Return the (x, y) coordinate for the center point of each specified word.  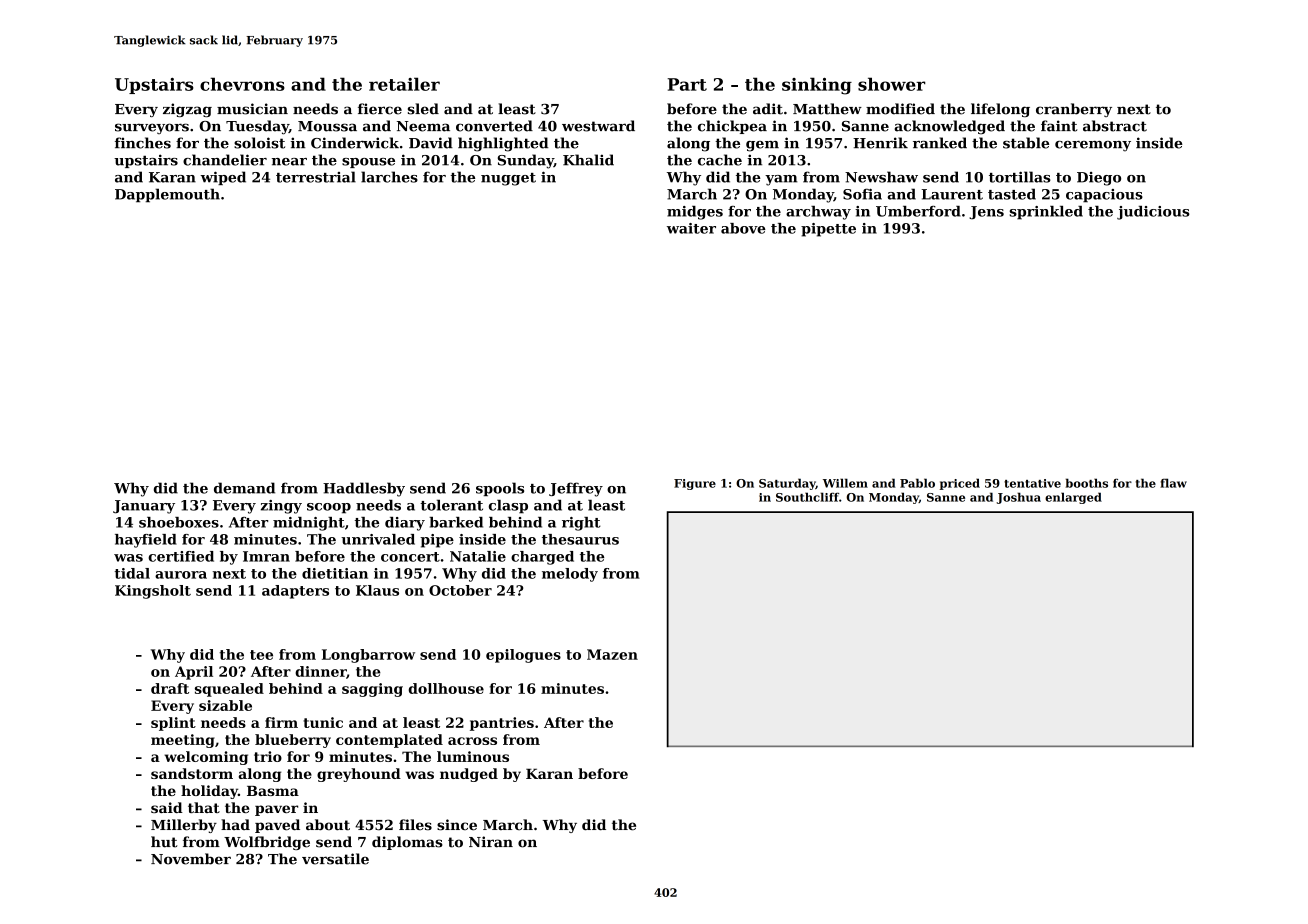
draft (170, 688)
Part (687, 84)
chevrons (242, 84)
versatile (335, 859)
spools (500, 489)
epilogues (523, 656)
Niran (491, 842)
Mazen (612, 654)
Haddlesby (364, 489)
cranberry (1074, 110)
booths (1087, 483)
